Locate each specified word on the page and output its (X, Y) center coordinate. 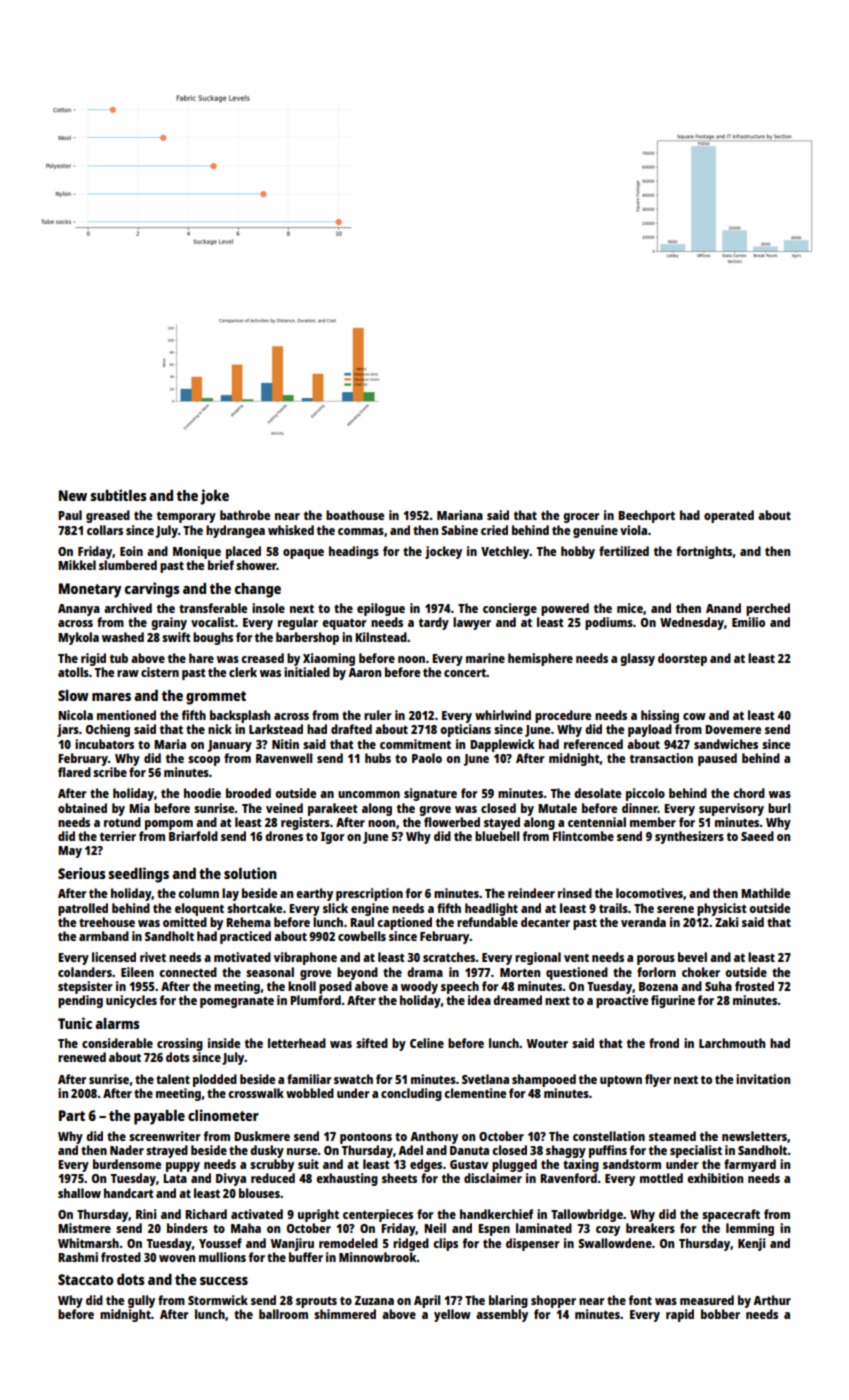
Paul (70, 515)
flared (74, 772)
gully (141, 1301)
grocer (581, 518)
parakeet (332, 809)
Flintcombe (583, 836)
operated (729, 516)
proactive (622, 1001)
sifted (372, 1043)
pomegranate (237, 1002)
